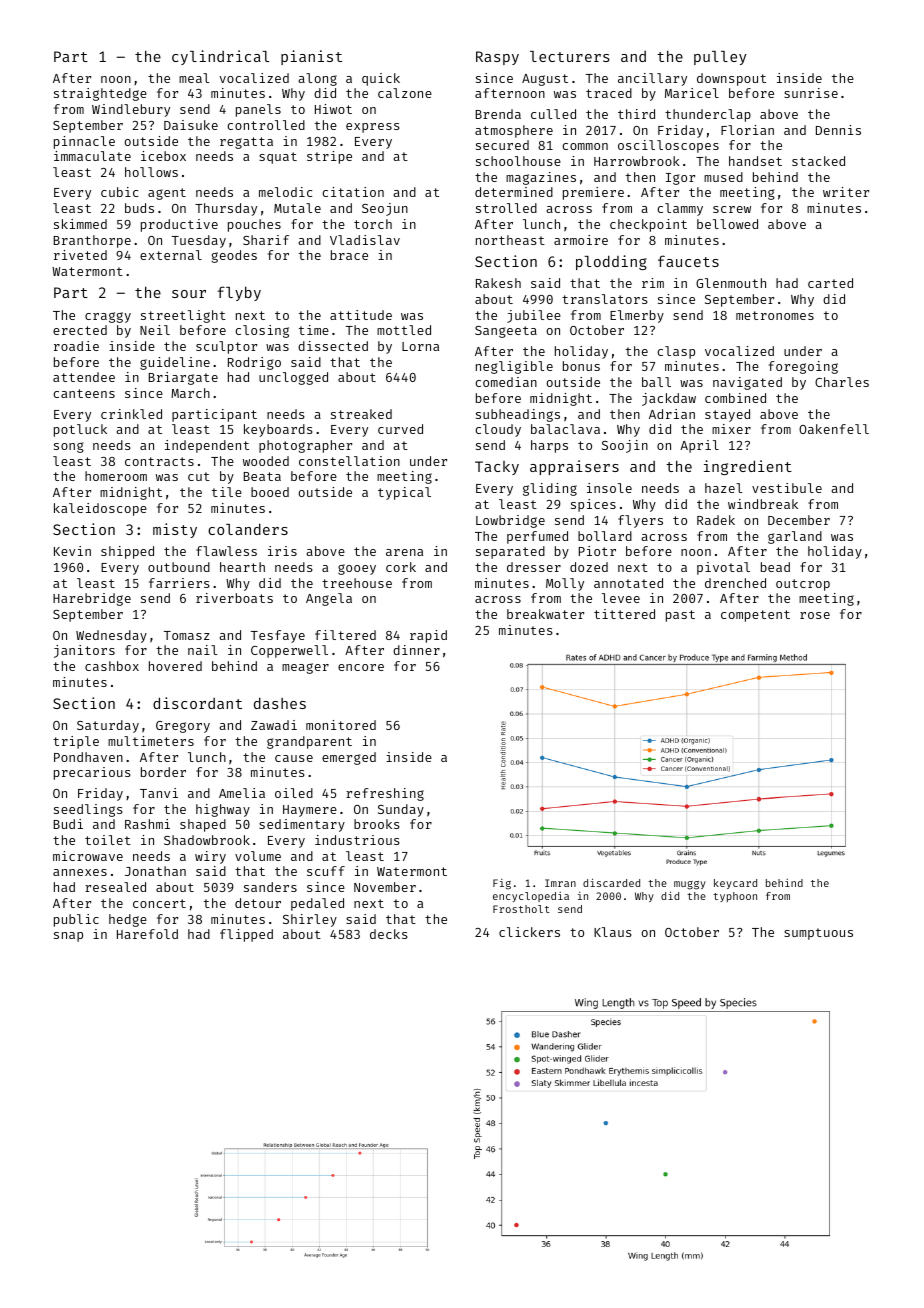  Describe the element at coordinates (258, 110) in the screenshot. I see `panels` at that location.
